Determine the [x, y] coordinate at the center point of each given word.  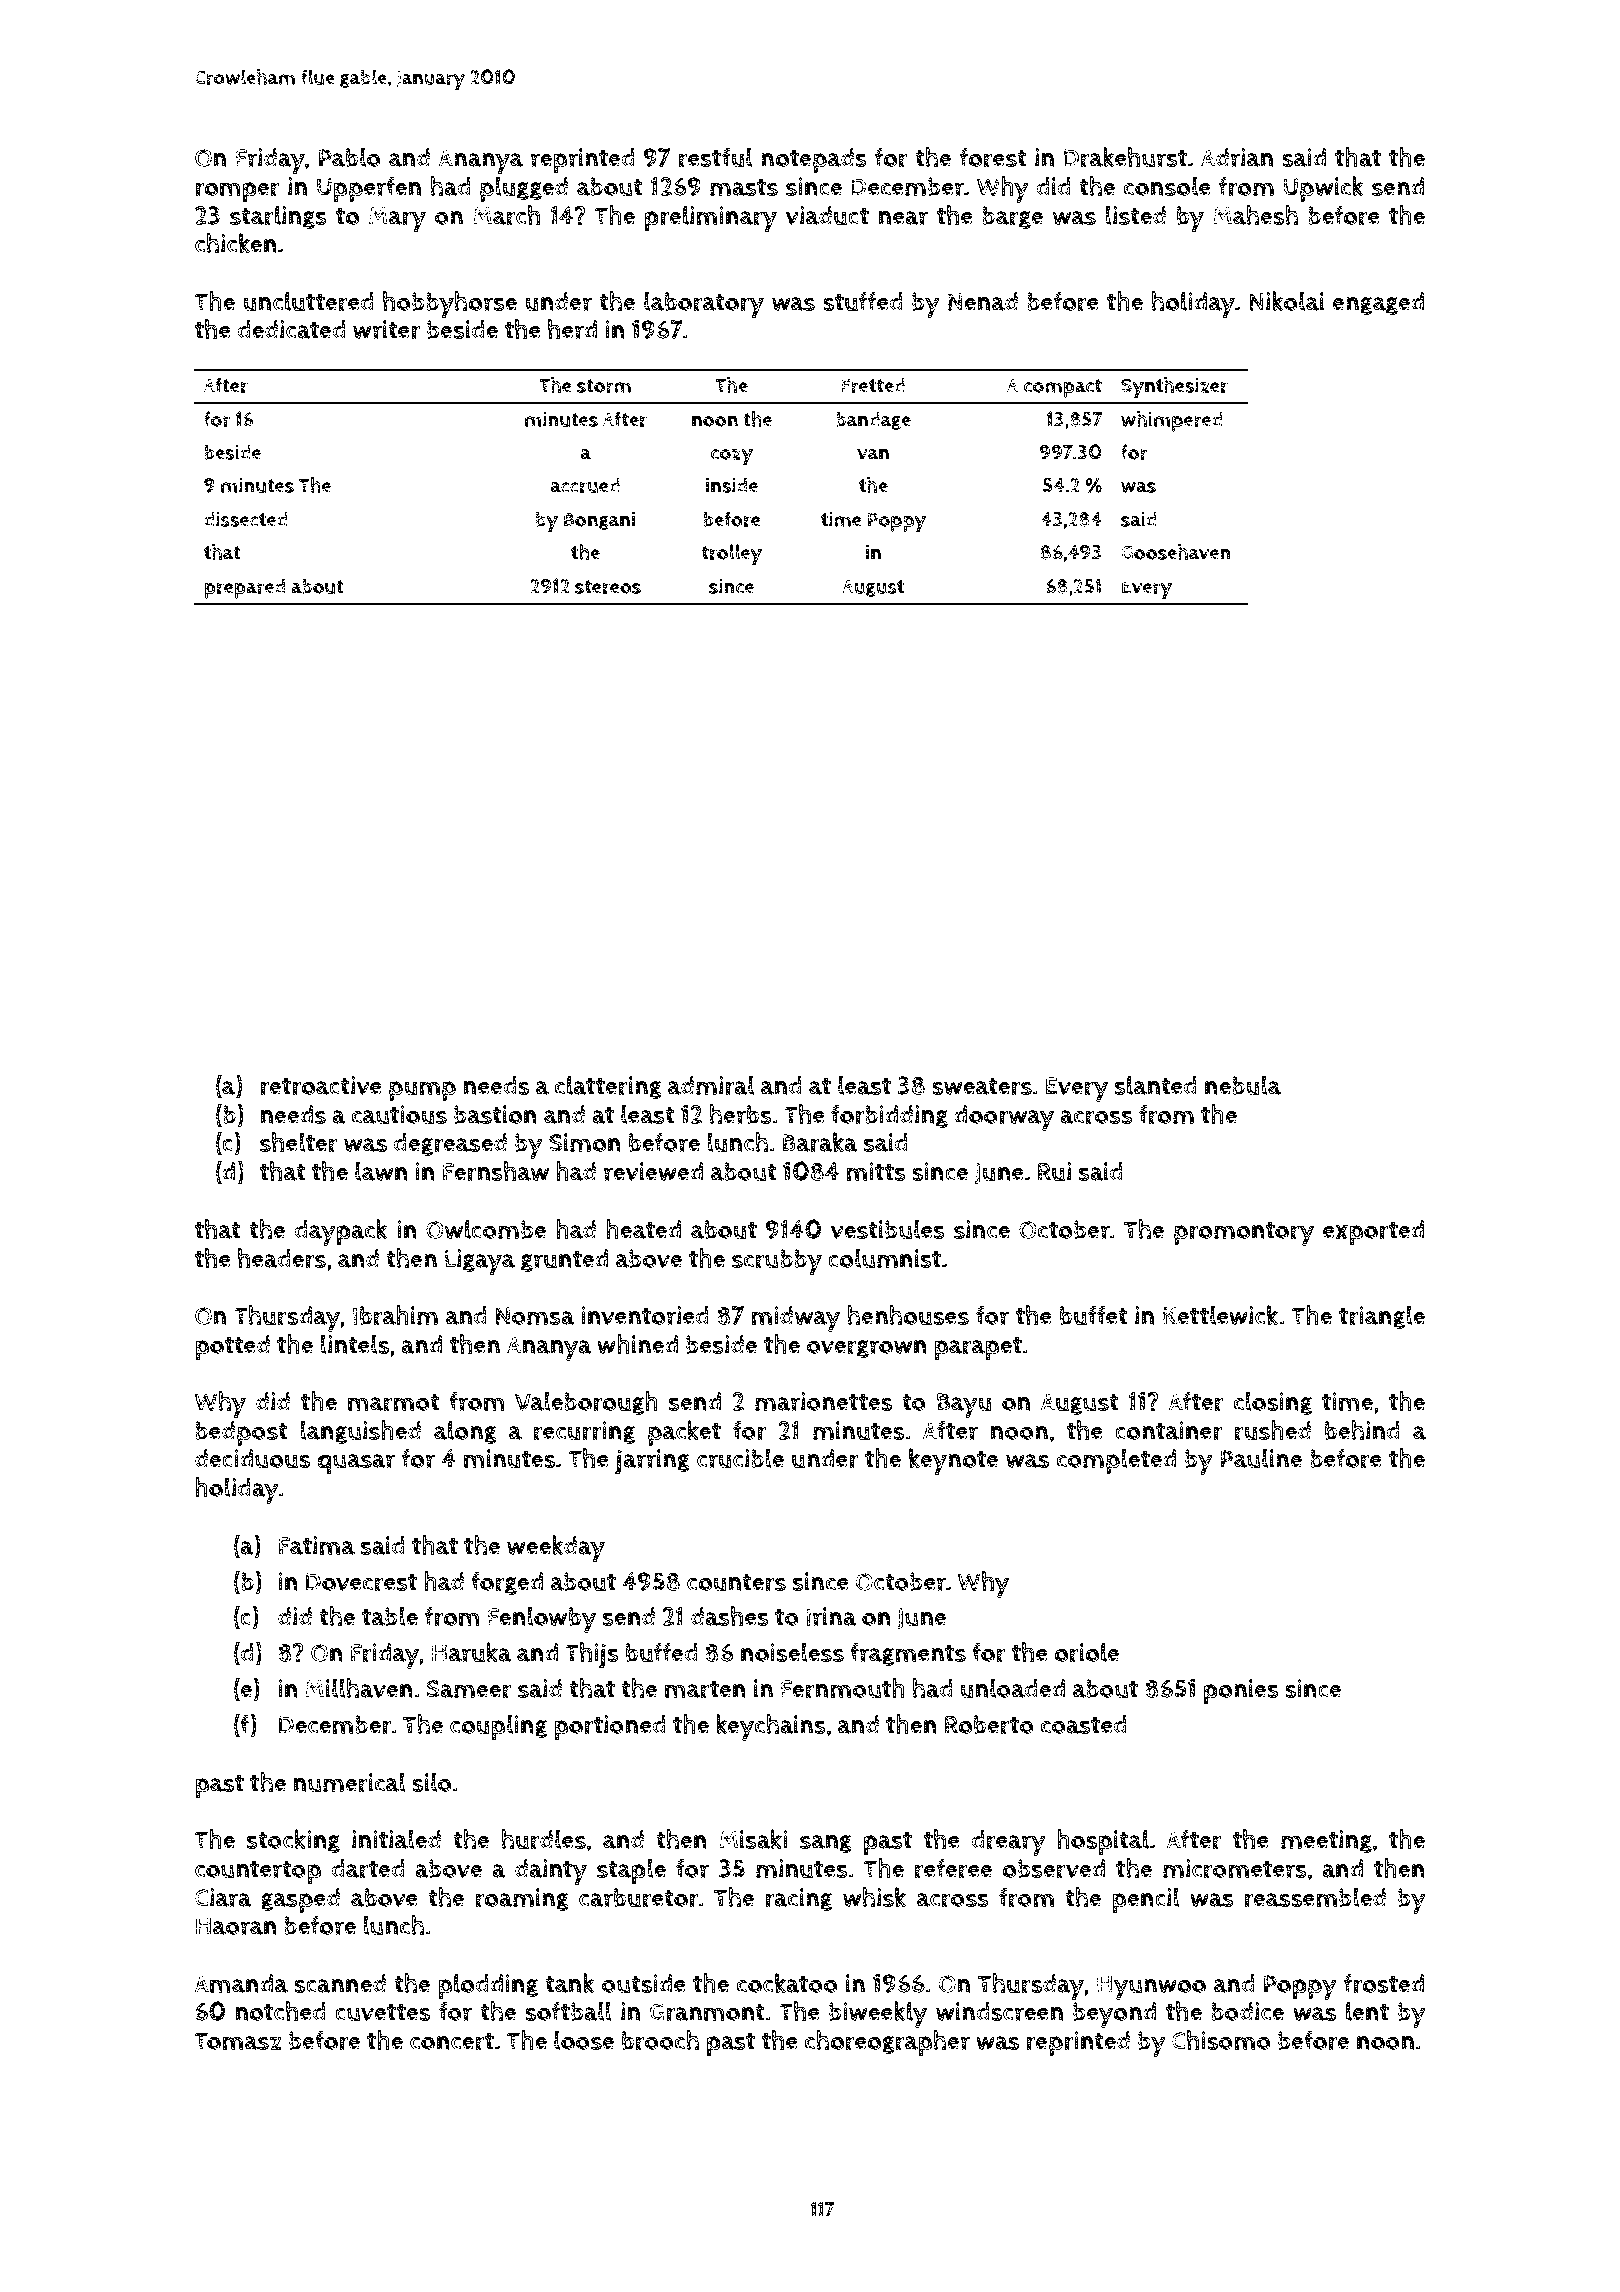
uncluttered [308, 301]
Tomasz [238, 2041]
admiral [711, 1085]
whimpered [1172, 421]
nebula [1243, 1085]
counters [736, 1583]
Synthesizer [1174, 387]
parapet [978, 1348]
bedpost [241, 1433]
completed [1116, 1461]
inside [732, 485]
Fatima [317, 1545]
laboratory [704, 304]
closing [1273, 1403]
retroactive [321, 1086]
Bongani [599, 521]
